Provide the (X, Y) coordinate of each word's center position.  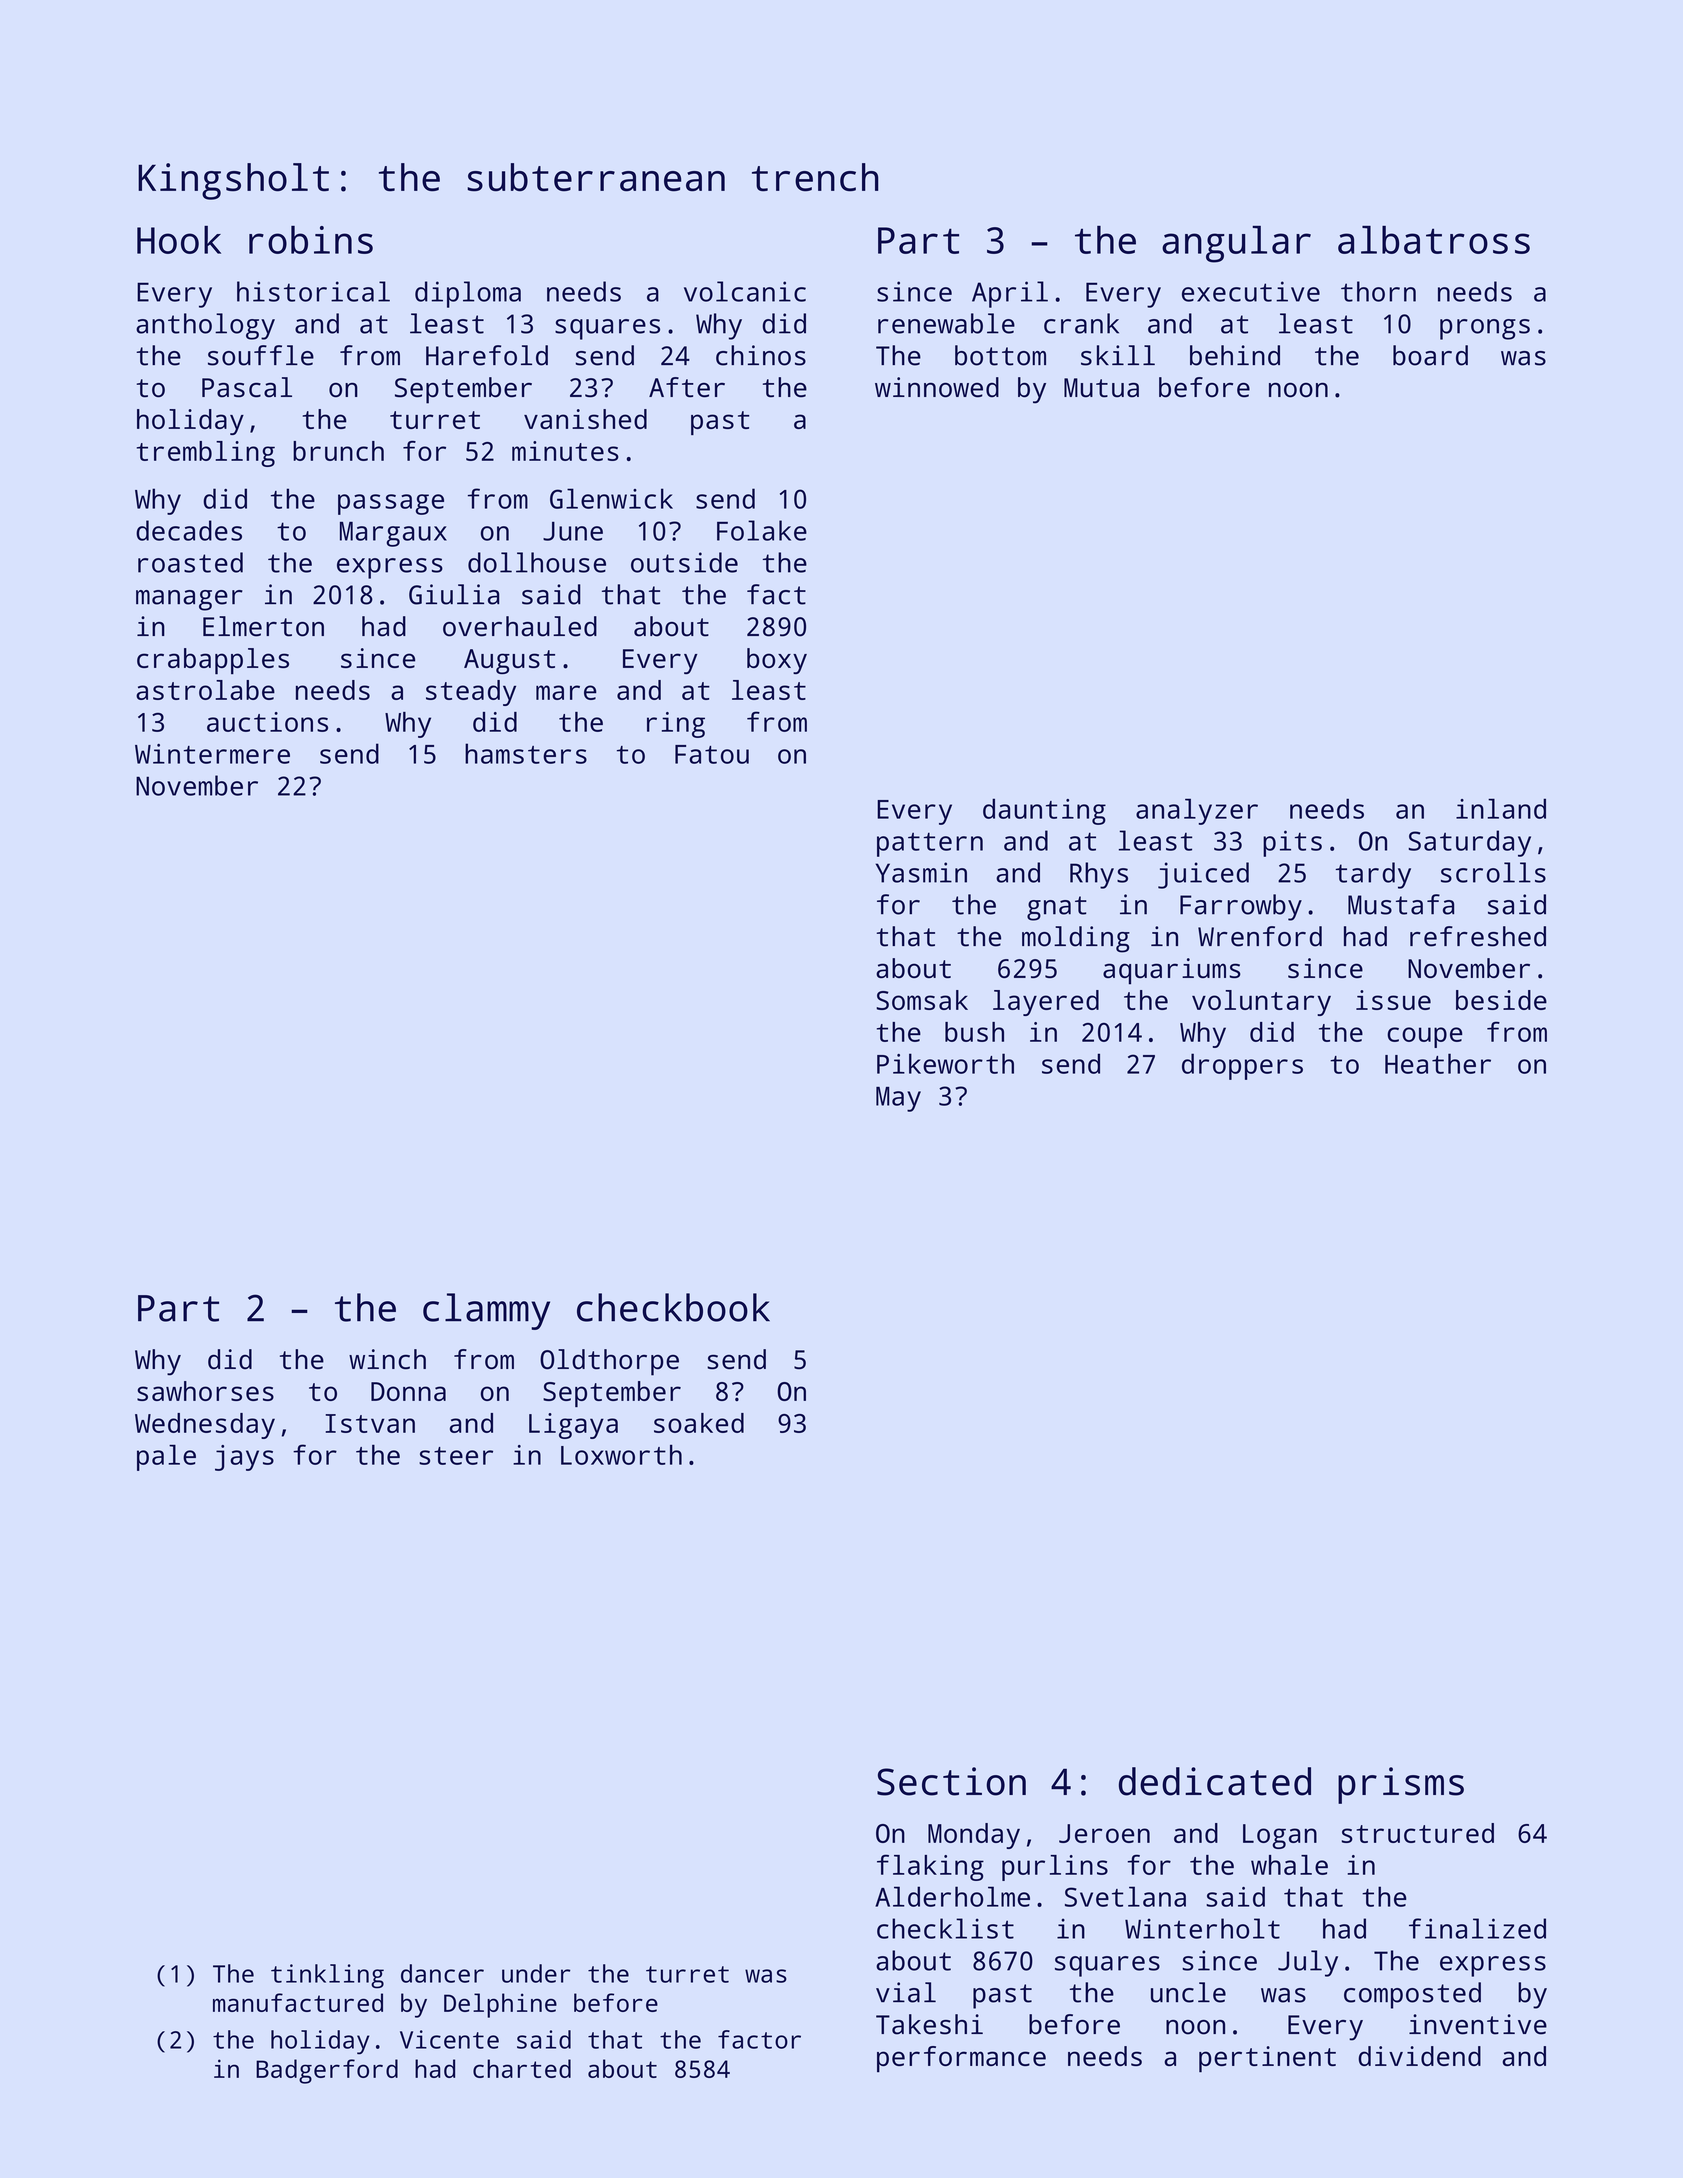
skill (1118, 355)
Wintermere (212, 754)
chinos (761, 355)
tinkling (327, 1976)
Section (951, 1781)
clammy (486, 1311)
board (1430, 355)
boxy (777, 661)
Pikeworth (945, 1063)
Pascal (247, 387)
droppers (1242, 1066)
